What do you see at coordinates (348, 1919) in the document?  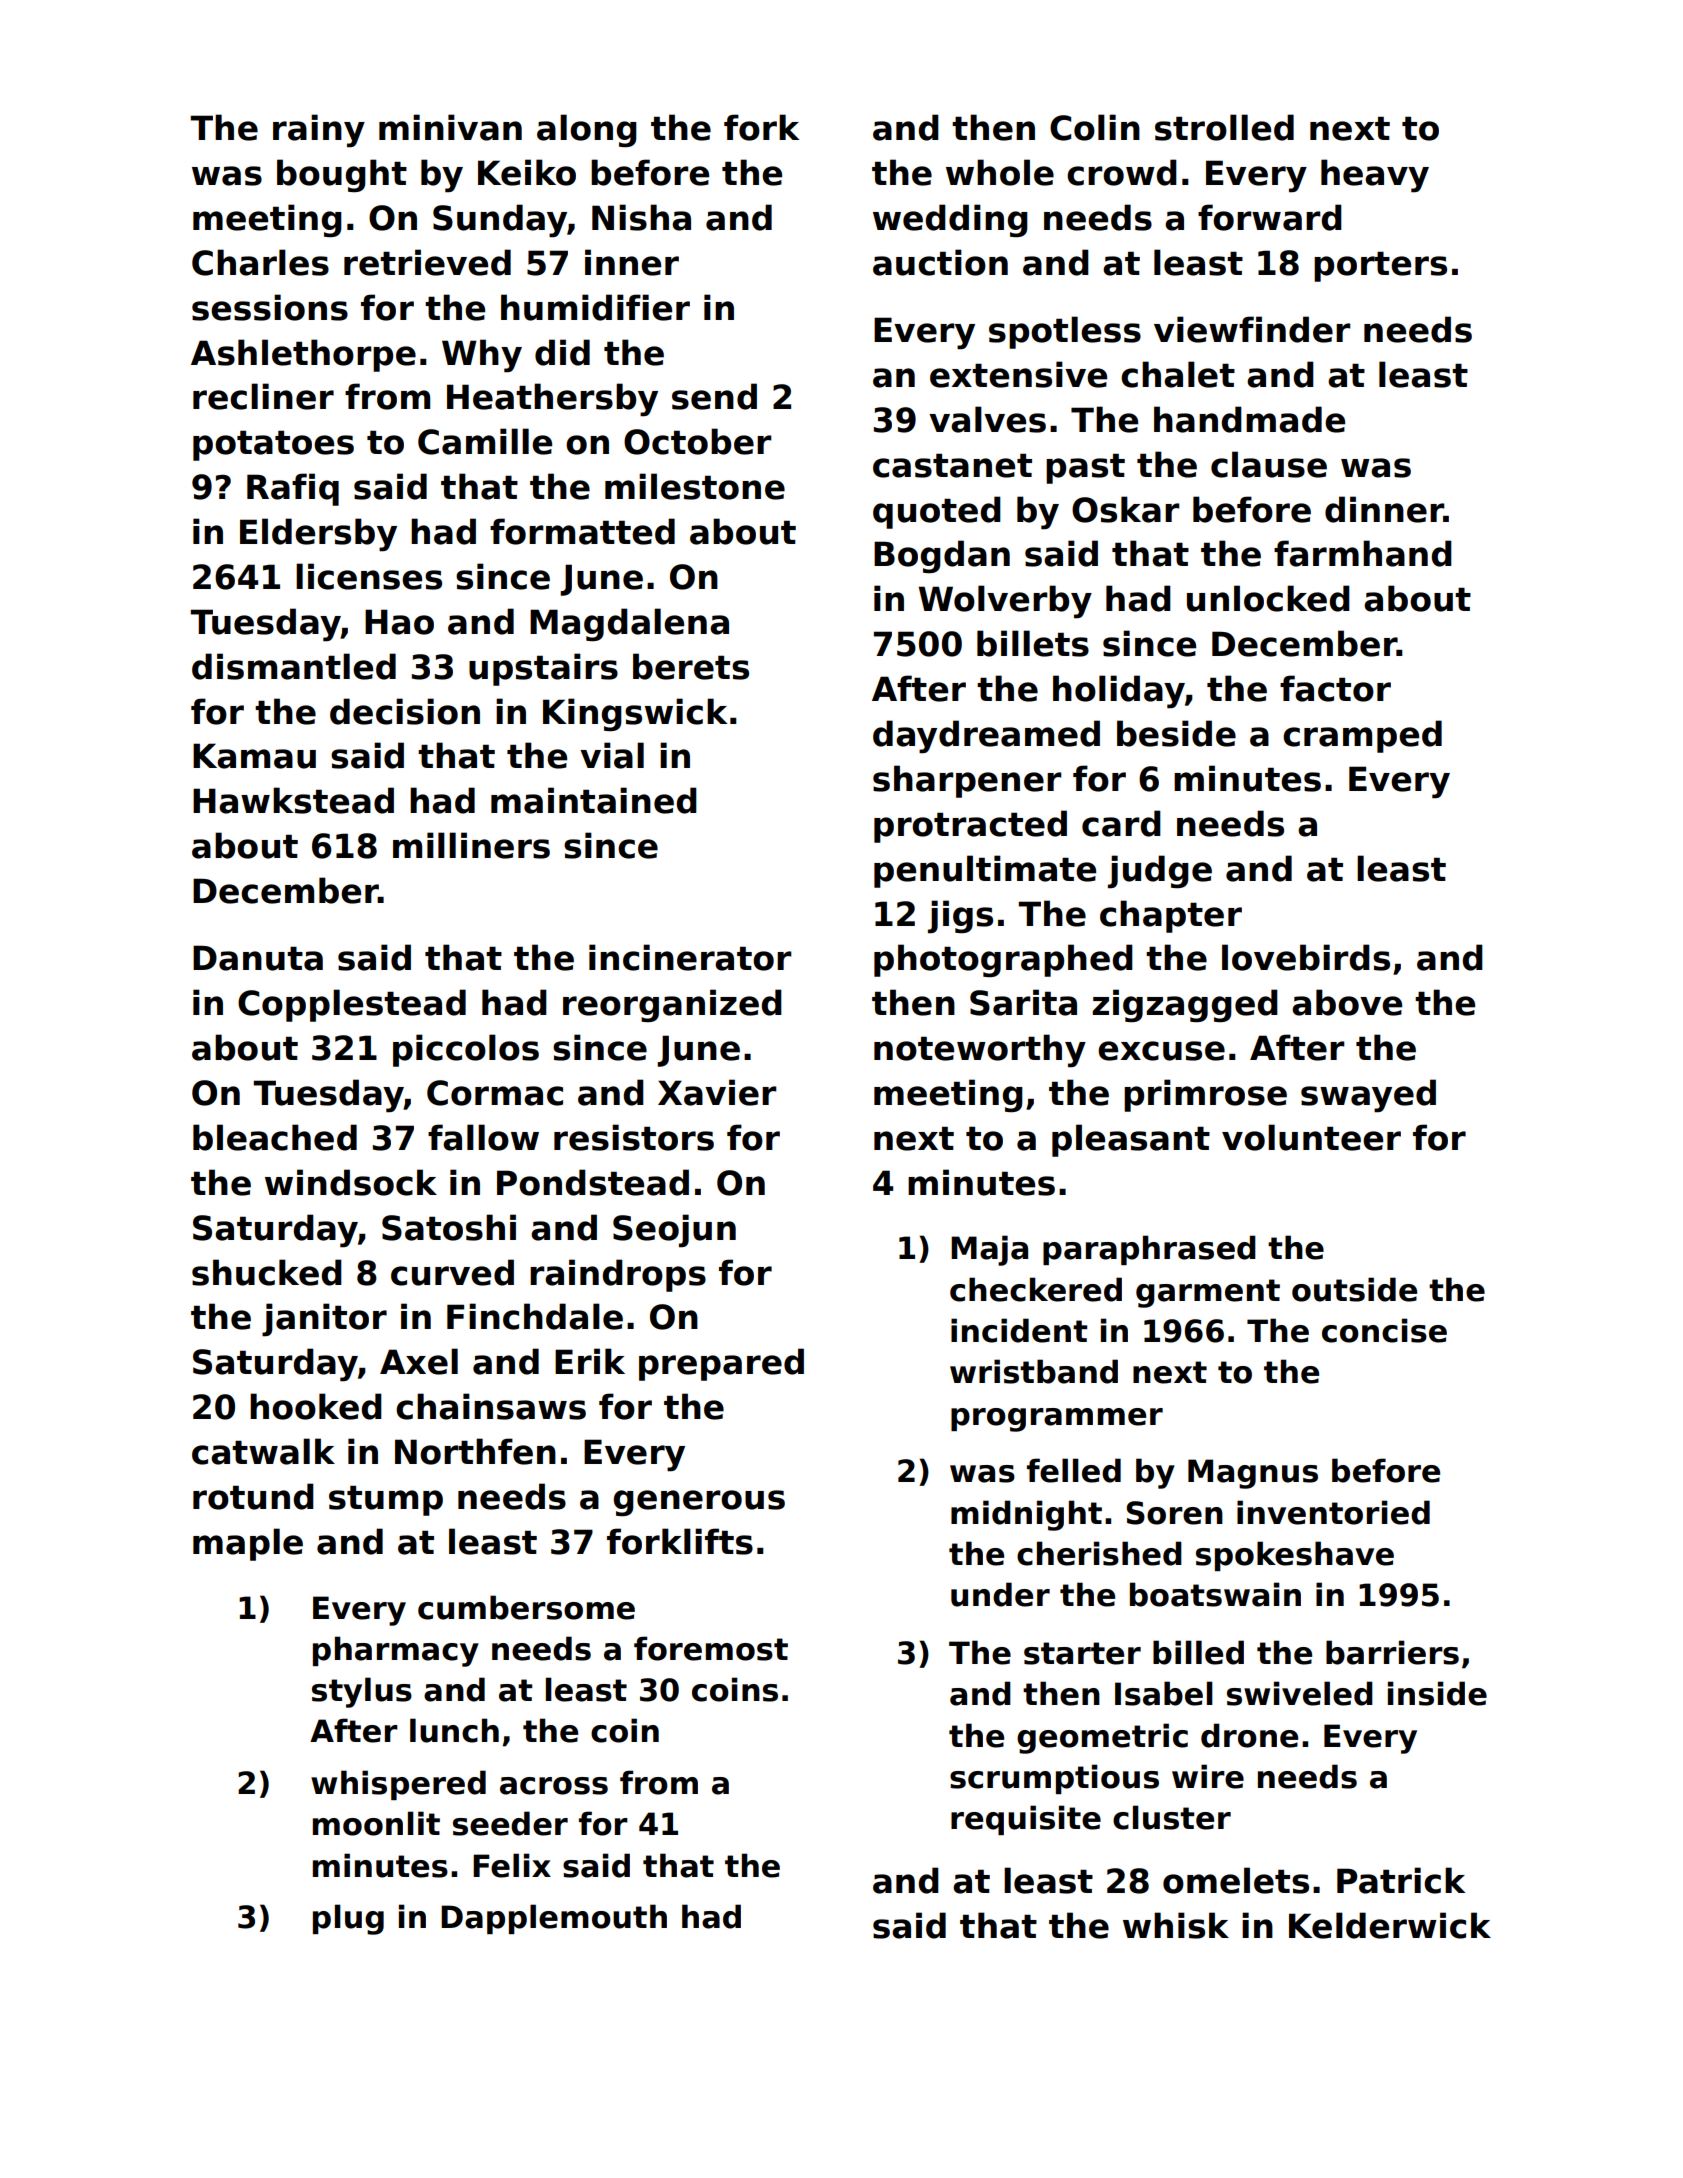 I see `plug` at bounding box center [348, 1919].
